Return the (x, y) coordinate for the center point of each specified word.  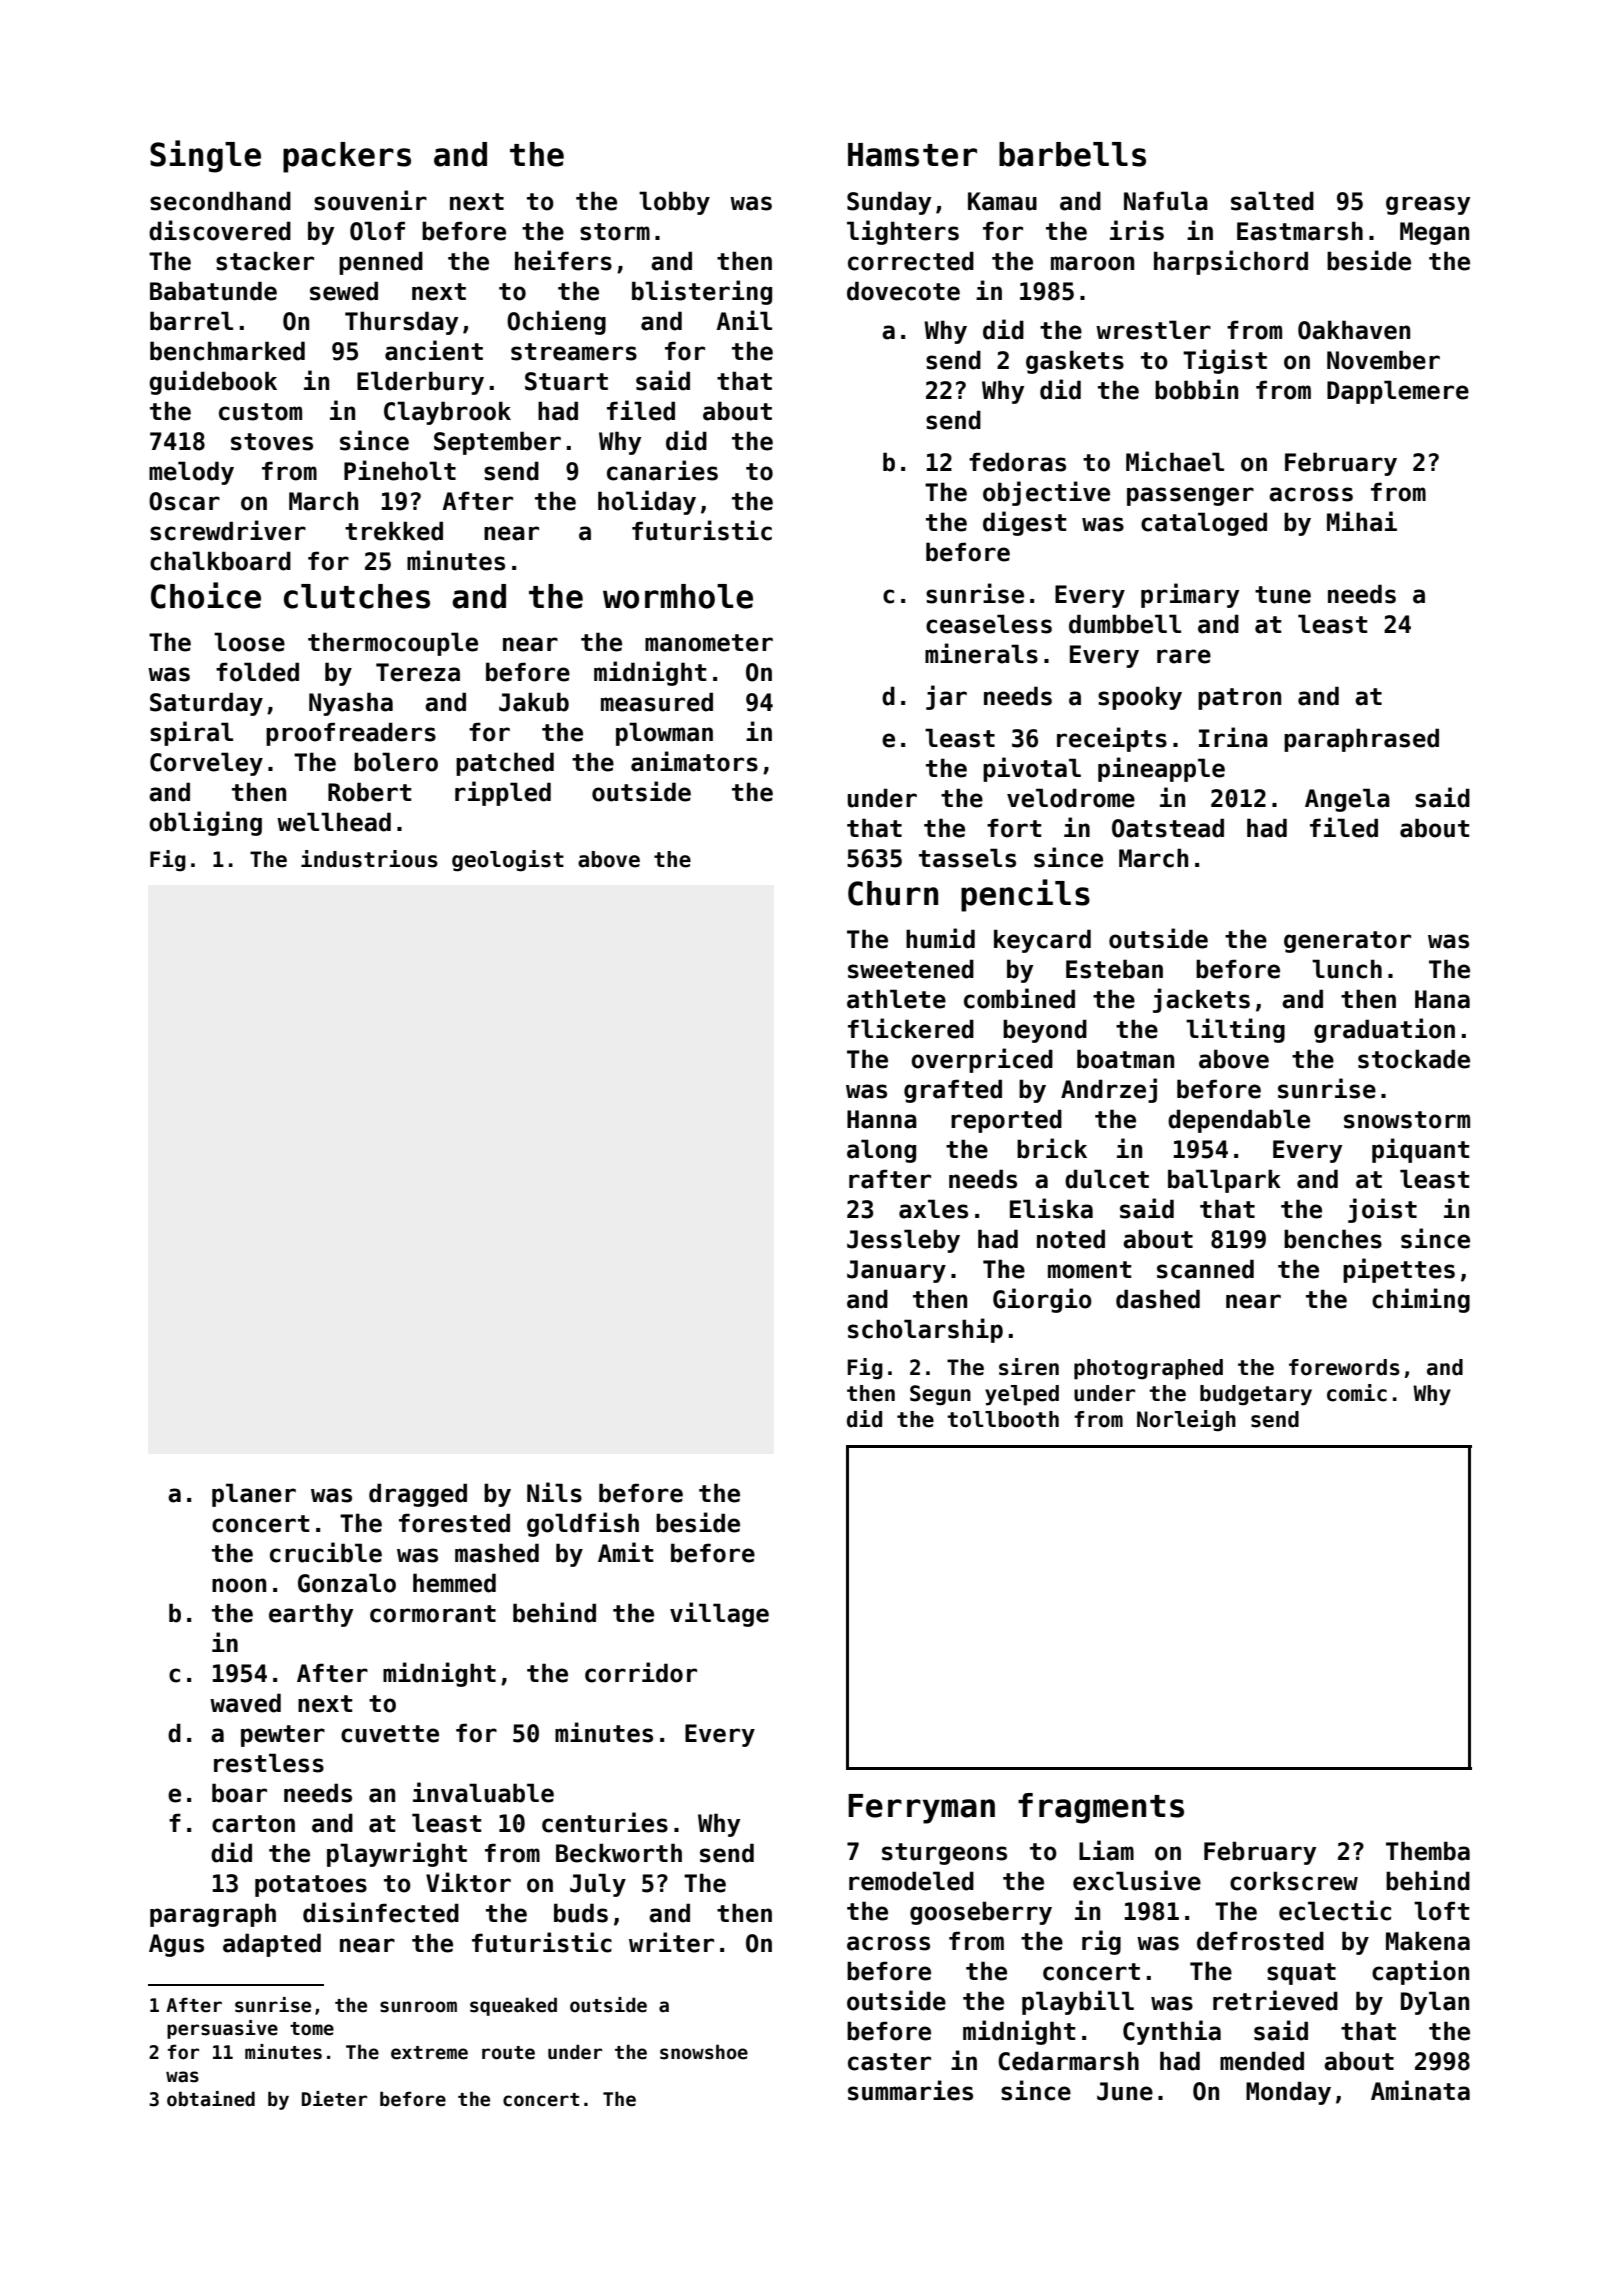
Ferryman (921, 1809)
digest (1024, 523)
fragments (1101, 1808)
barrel (191, 321)
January (896, 1271)
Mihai (1362, 521)
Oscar (184, 501)
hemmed (454, 1583)
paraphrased (1361, 740)
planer (254, 1495)
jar (946, 697)
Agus (176, 1945)
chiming (1421, 1300)
